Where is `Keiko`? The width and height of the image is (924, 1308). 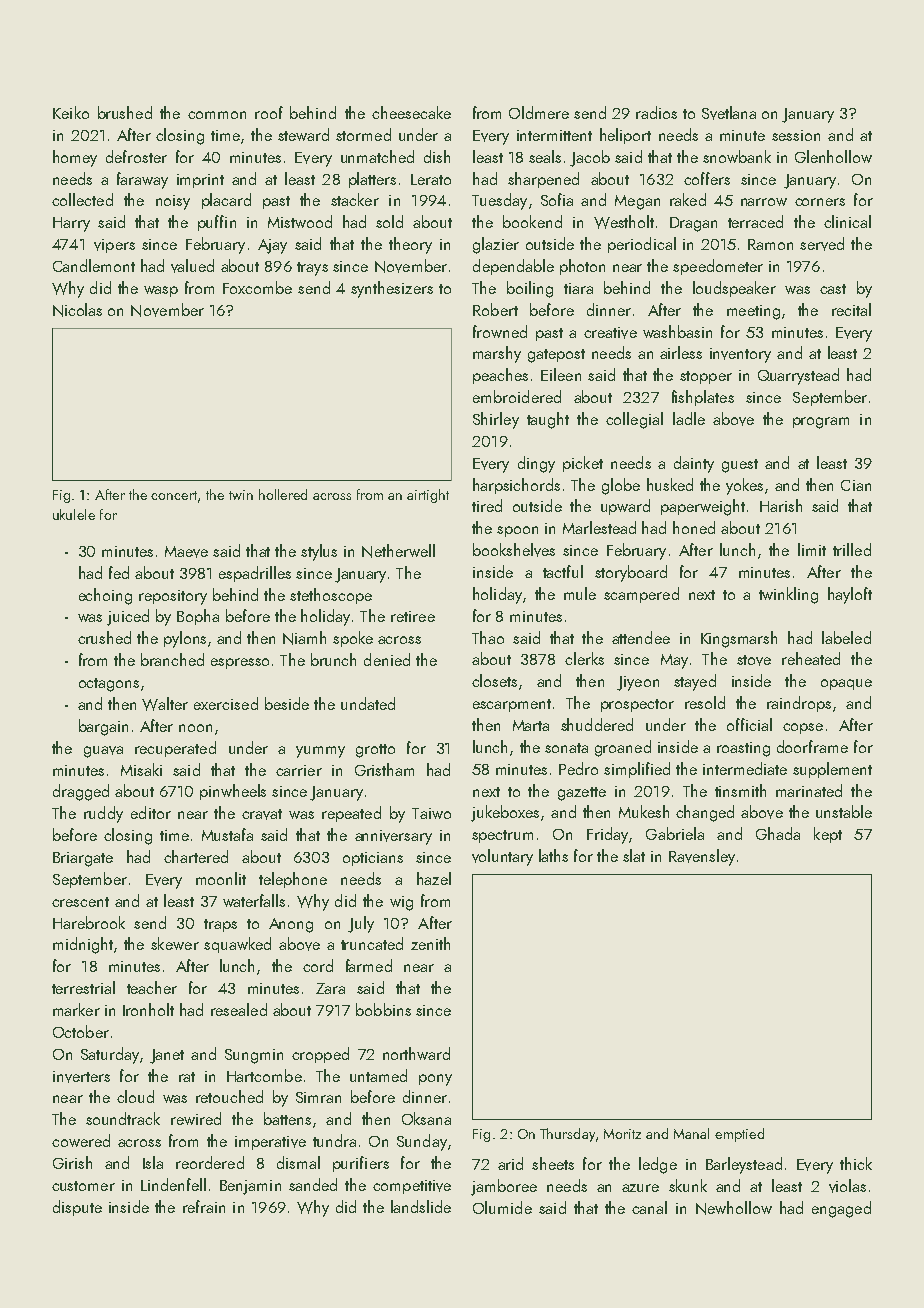 Keiko is located at coordinates (71, 112).
